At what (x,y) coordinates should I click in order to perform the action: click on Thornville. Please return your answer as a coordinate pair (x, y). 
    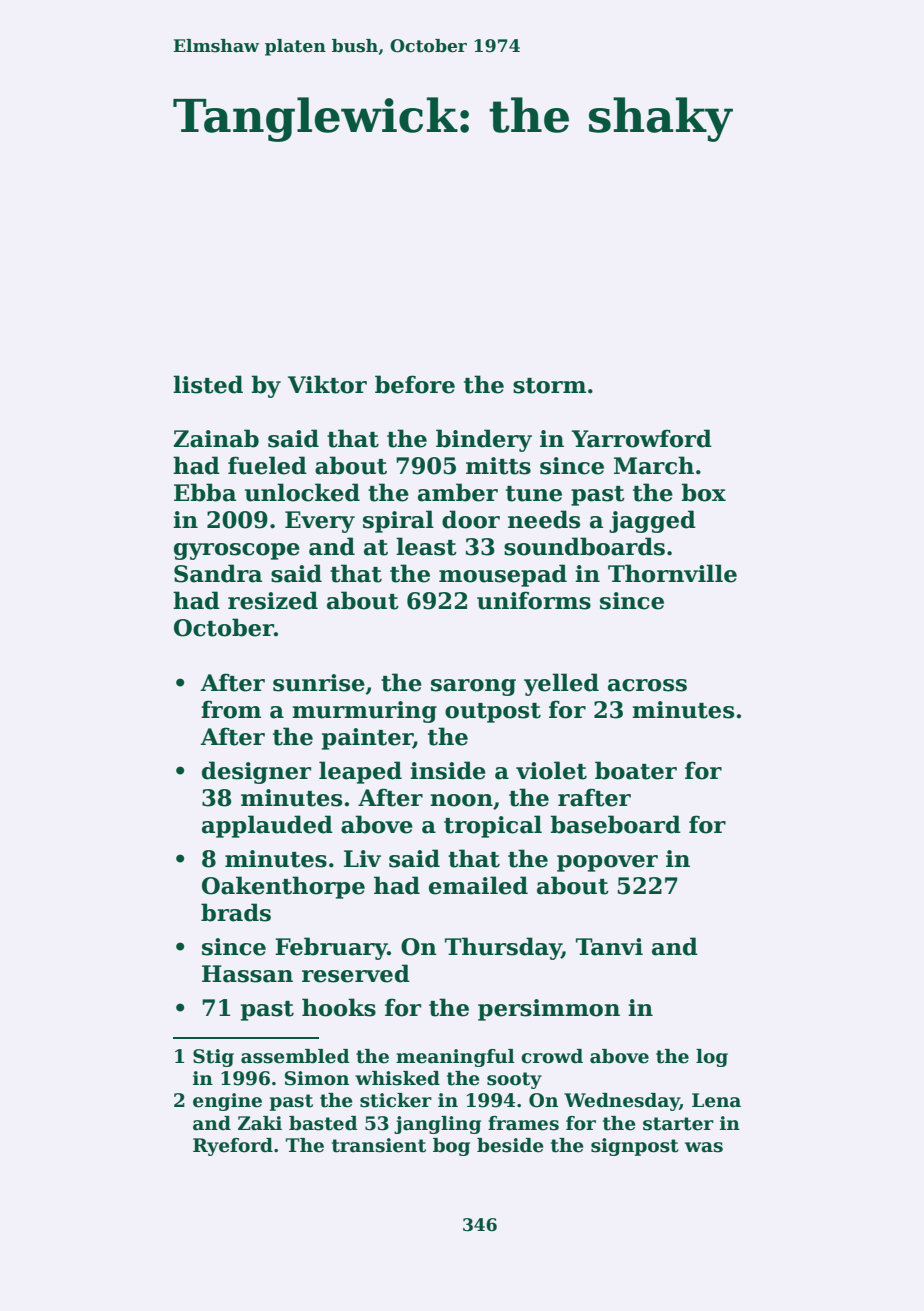
    Looking at the image, I should click on (672, 573).
